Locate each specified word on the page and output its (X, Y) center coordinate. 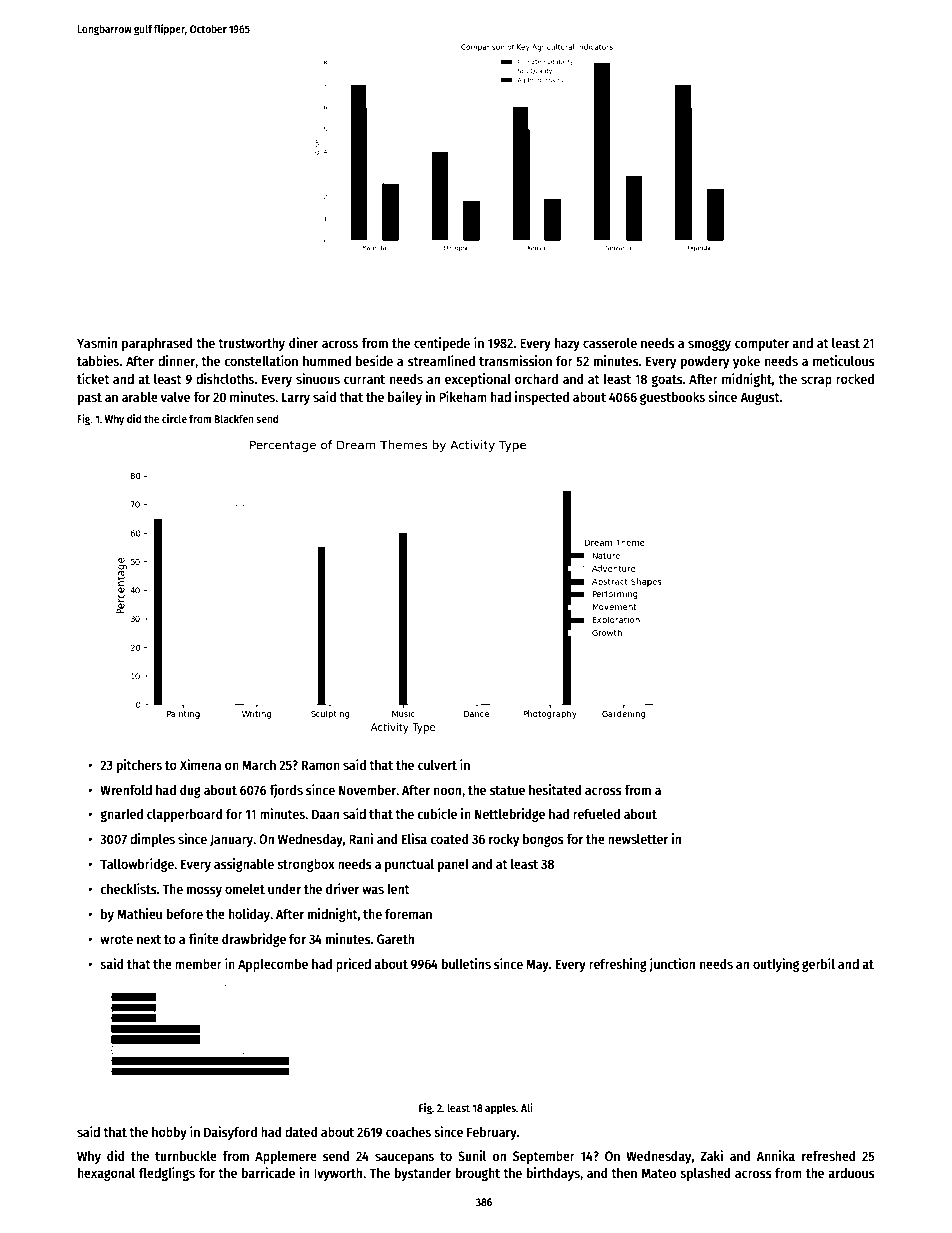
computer (762, 345)
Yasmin (97, 342)
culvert (437, 765)
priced (353, 965)
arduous (851, 1172)
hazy (567, 344)
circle (174, 418)
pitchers (139, 766)
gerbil (818, 965)
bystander (423, 1174)
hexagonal (106, 1174)
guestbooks (672, 398)
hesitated (555, 789)
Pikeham (463, 396)
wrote (116, 939)
